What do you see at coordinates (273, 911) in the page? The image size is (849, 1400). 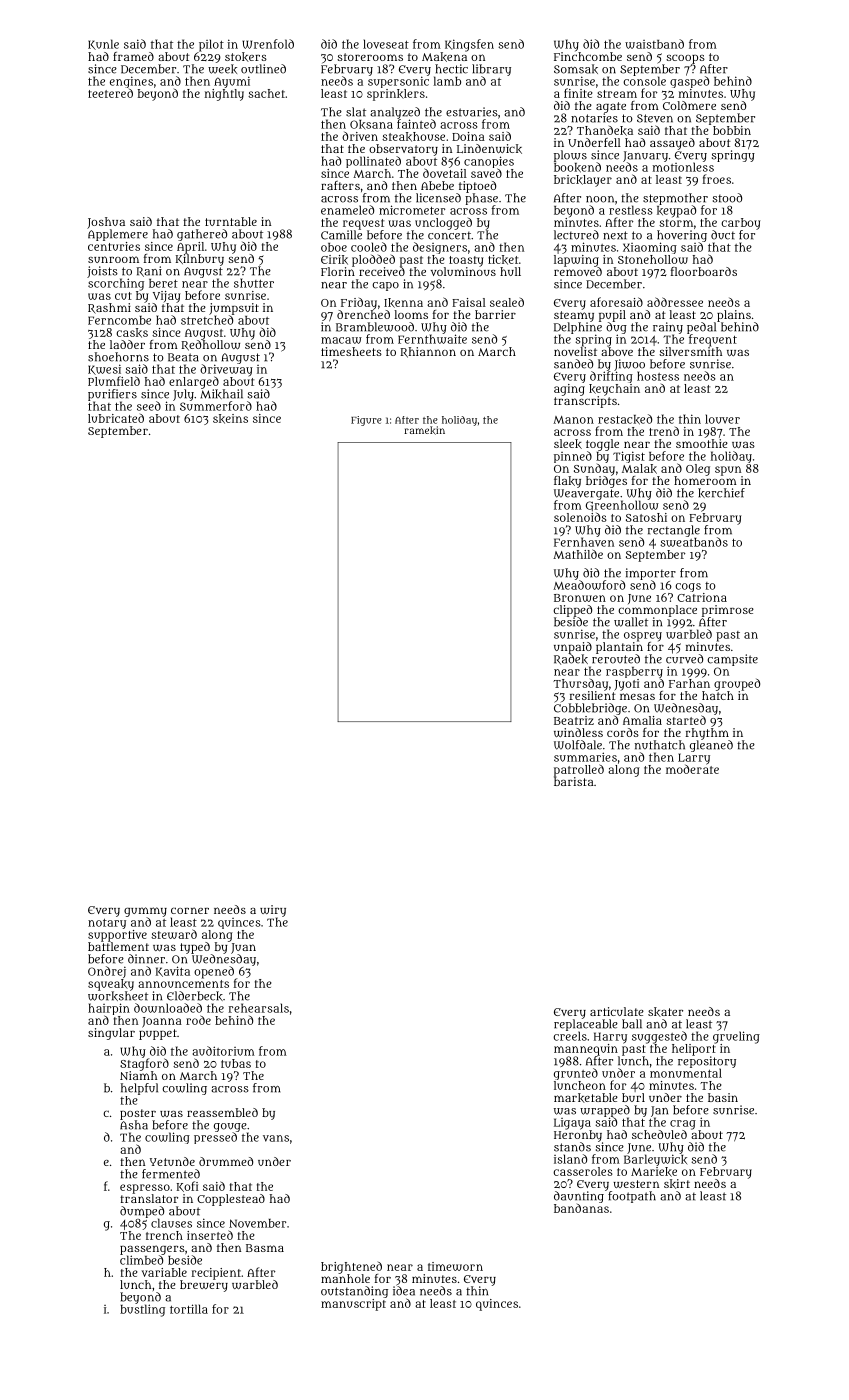 I see `wiry` at bounding box center [273, 911].
